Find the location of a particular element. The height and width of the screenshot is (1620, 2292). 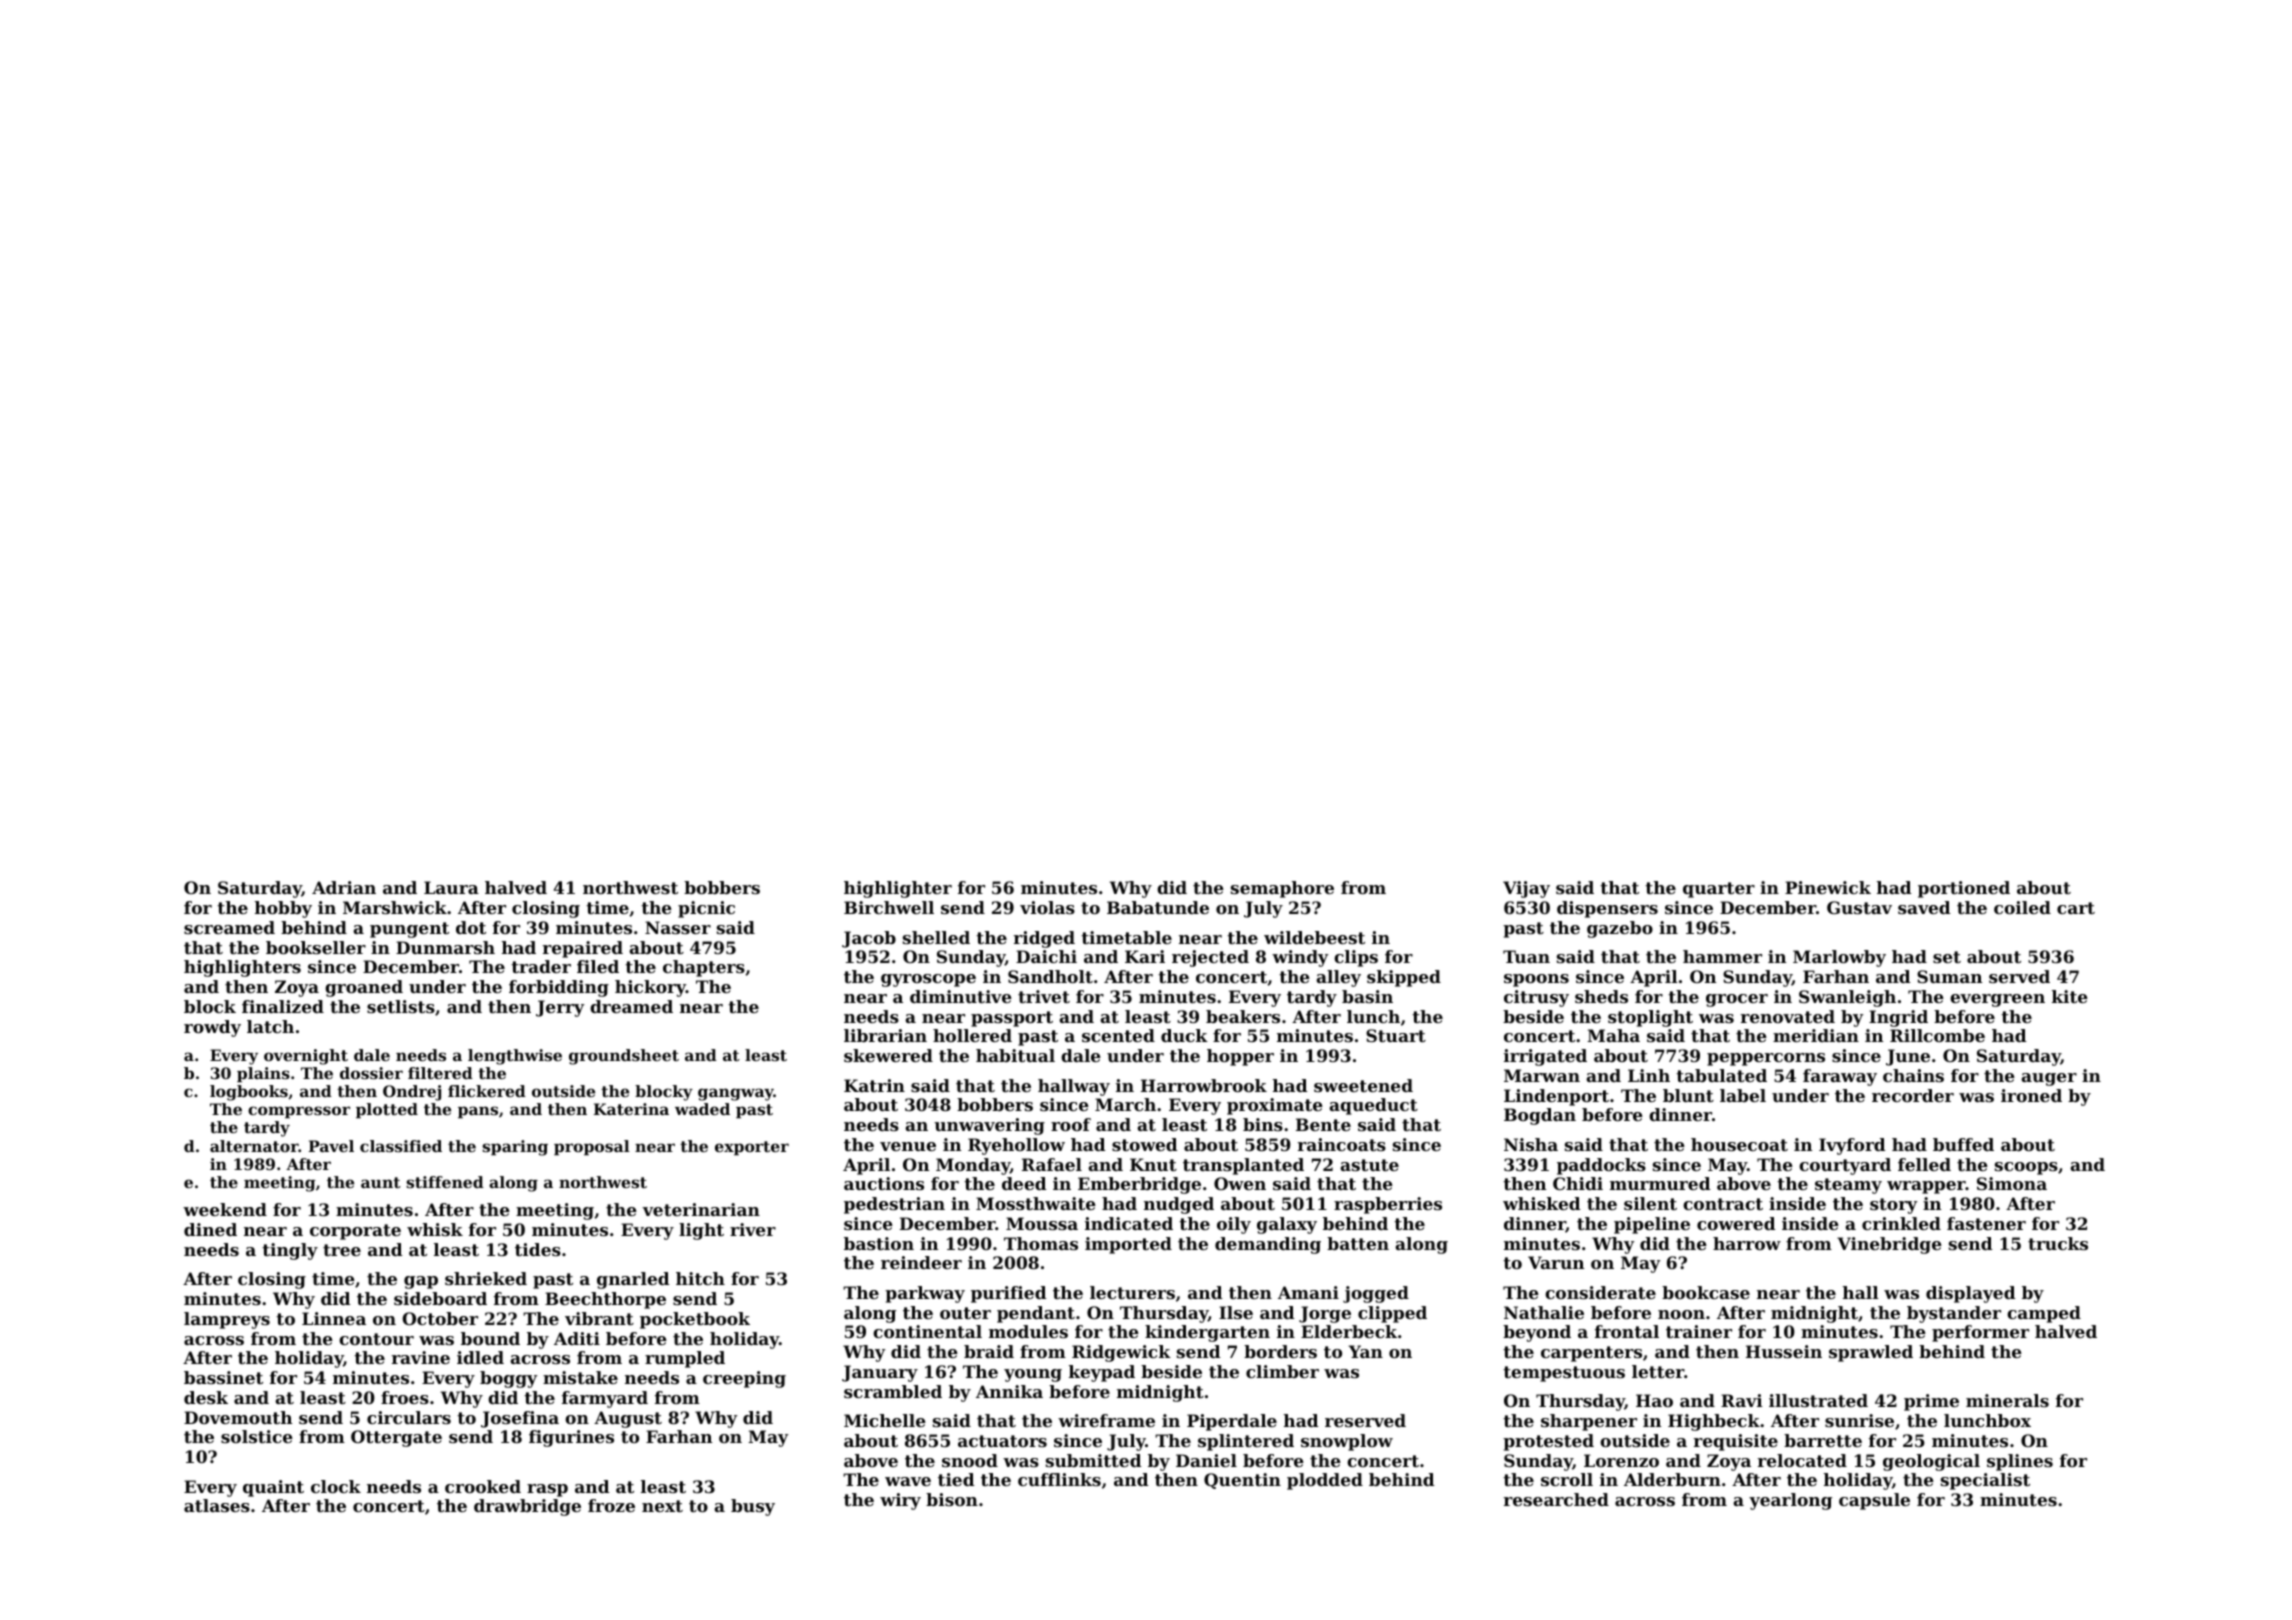

weekend is located at coordinates (225, 1209).
